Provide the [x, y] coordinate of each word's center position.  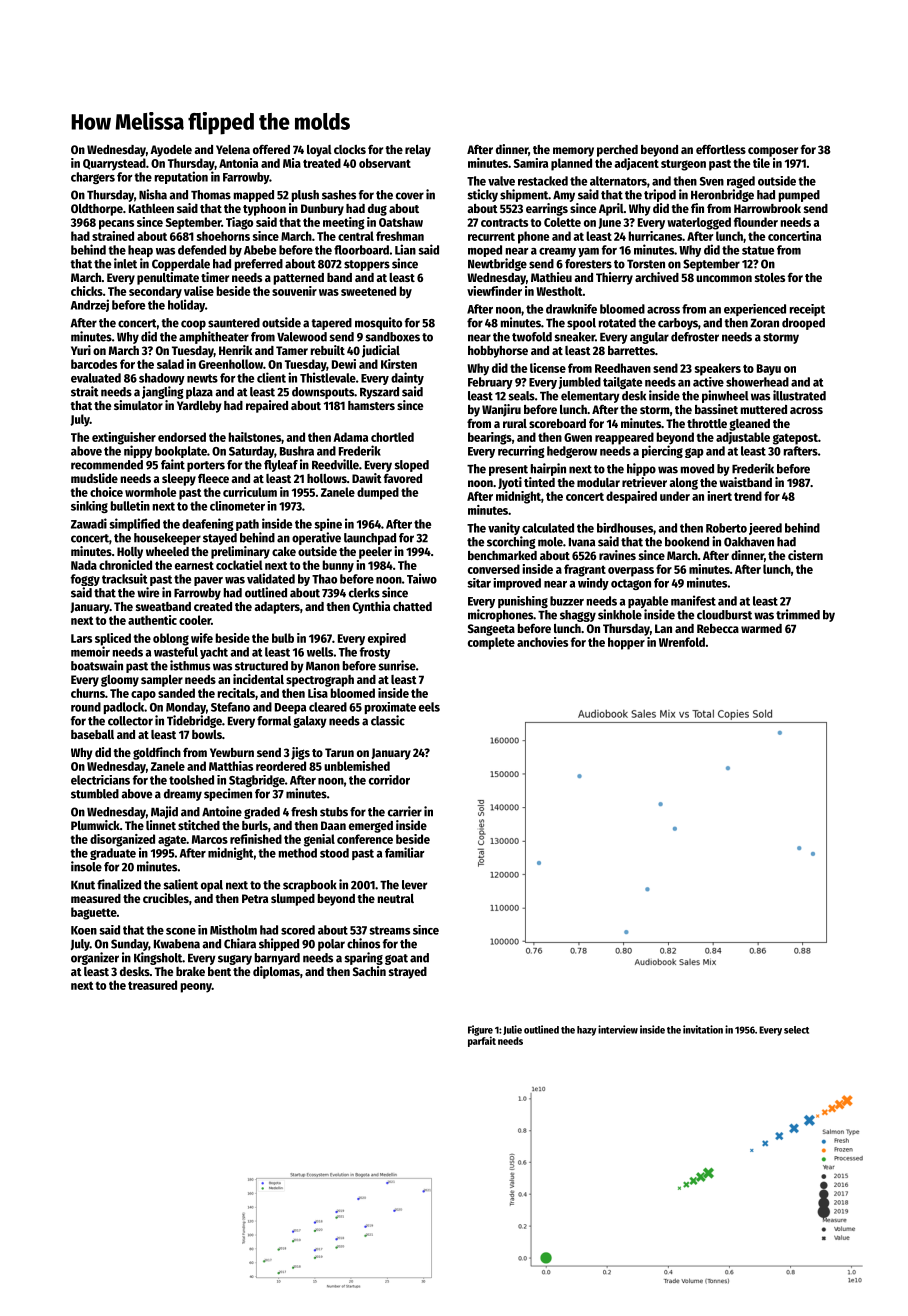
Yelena [233, 149]
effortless [721, 149]
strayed [408, 973]
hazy [587, 1031]
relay [418, 151]
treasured [152, 985]
